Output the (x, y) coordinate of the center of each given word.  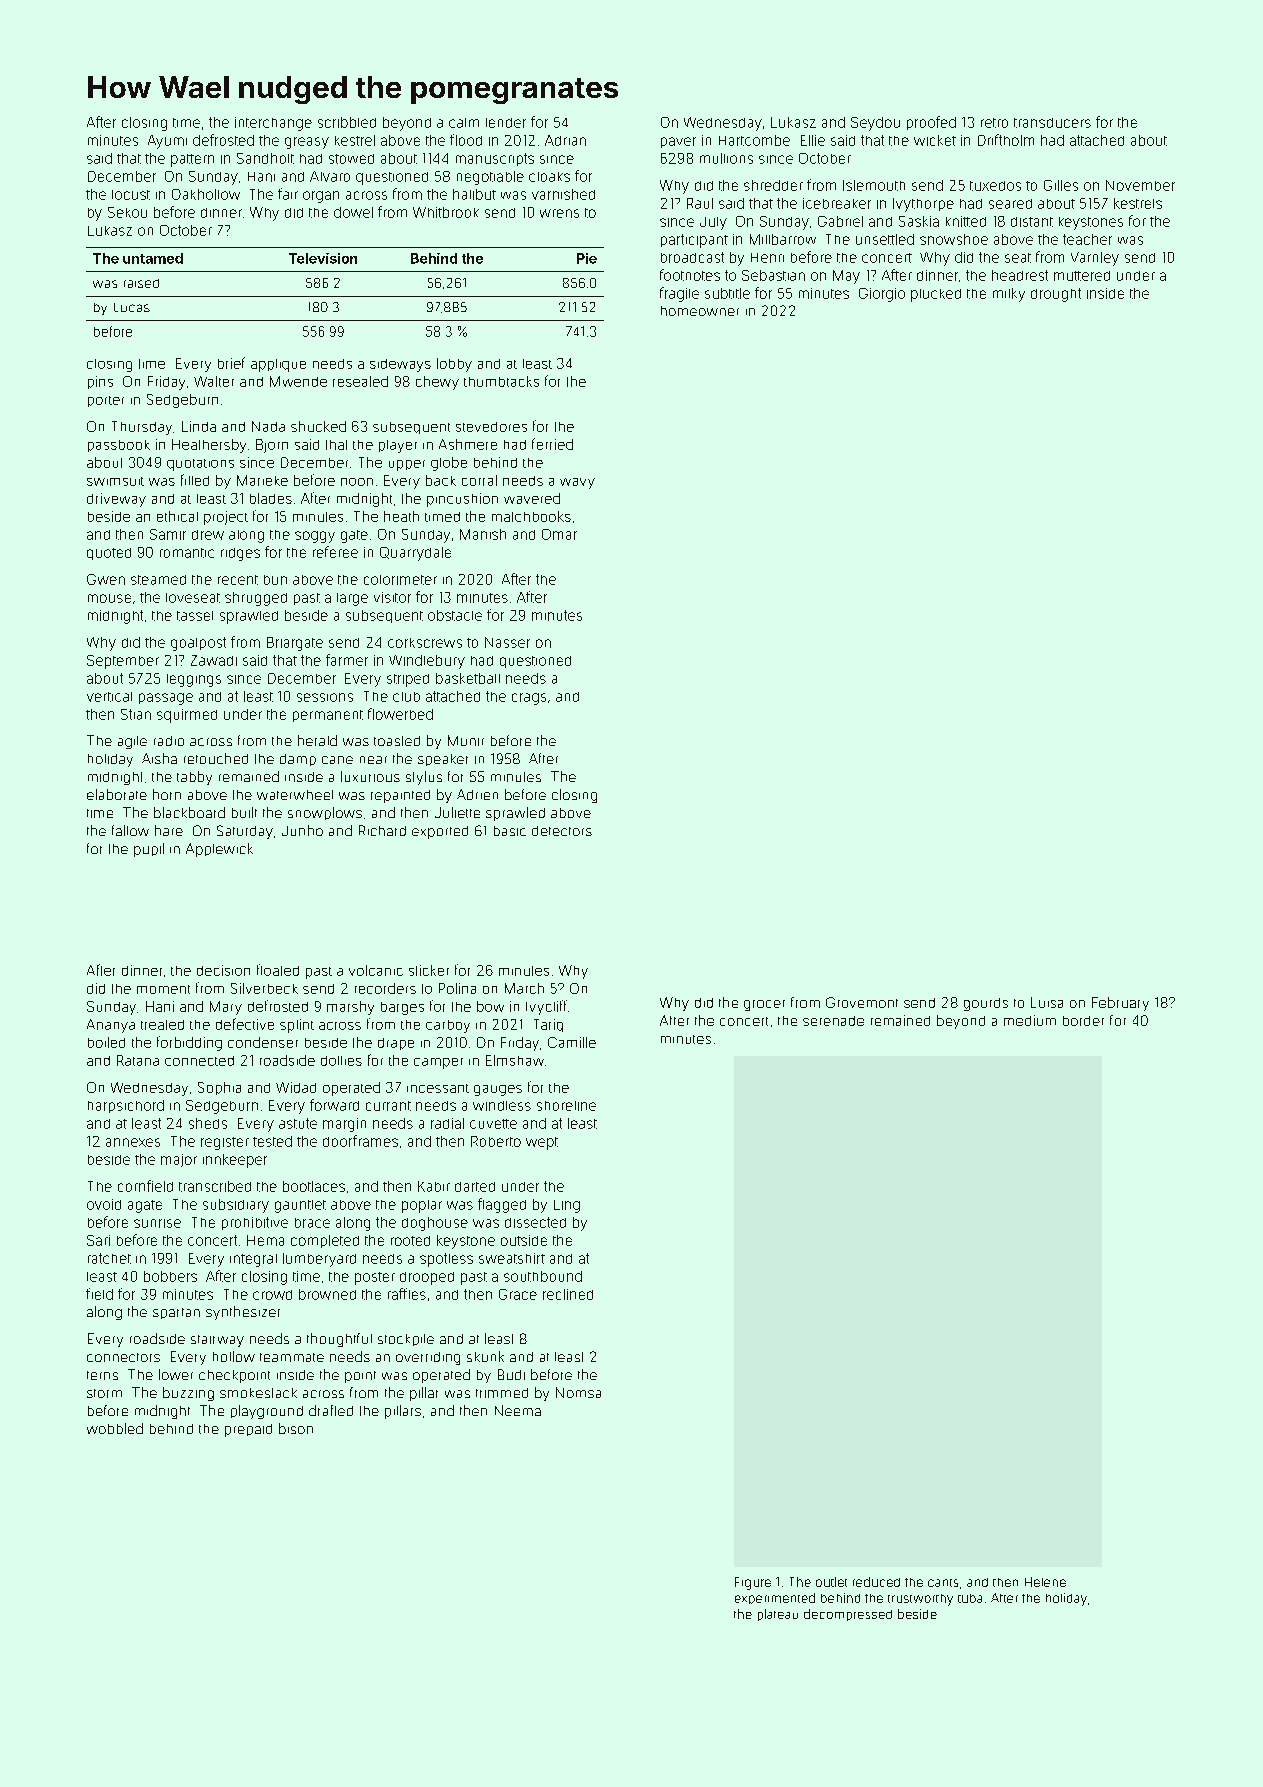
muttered (1082, 276)
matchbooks (531, 516)
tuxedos (995, 186)
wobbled (115, 1428)
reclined (568, 1294)
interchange (273, 124)
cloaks (549, 177)
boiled (106, 1042)
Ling (567, 1206)
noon (357, 482)
